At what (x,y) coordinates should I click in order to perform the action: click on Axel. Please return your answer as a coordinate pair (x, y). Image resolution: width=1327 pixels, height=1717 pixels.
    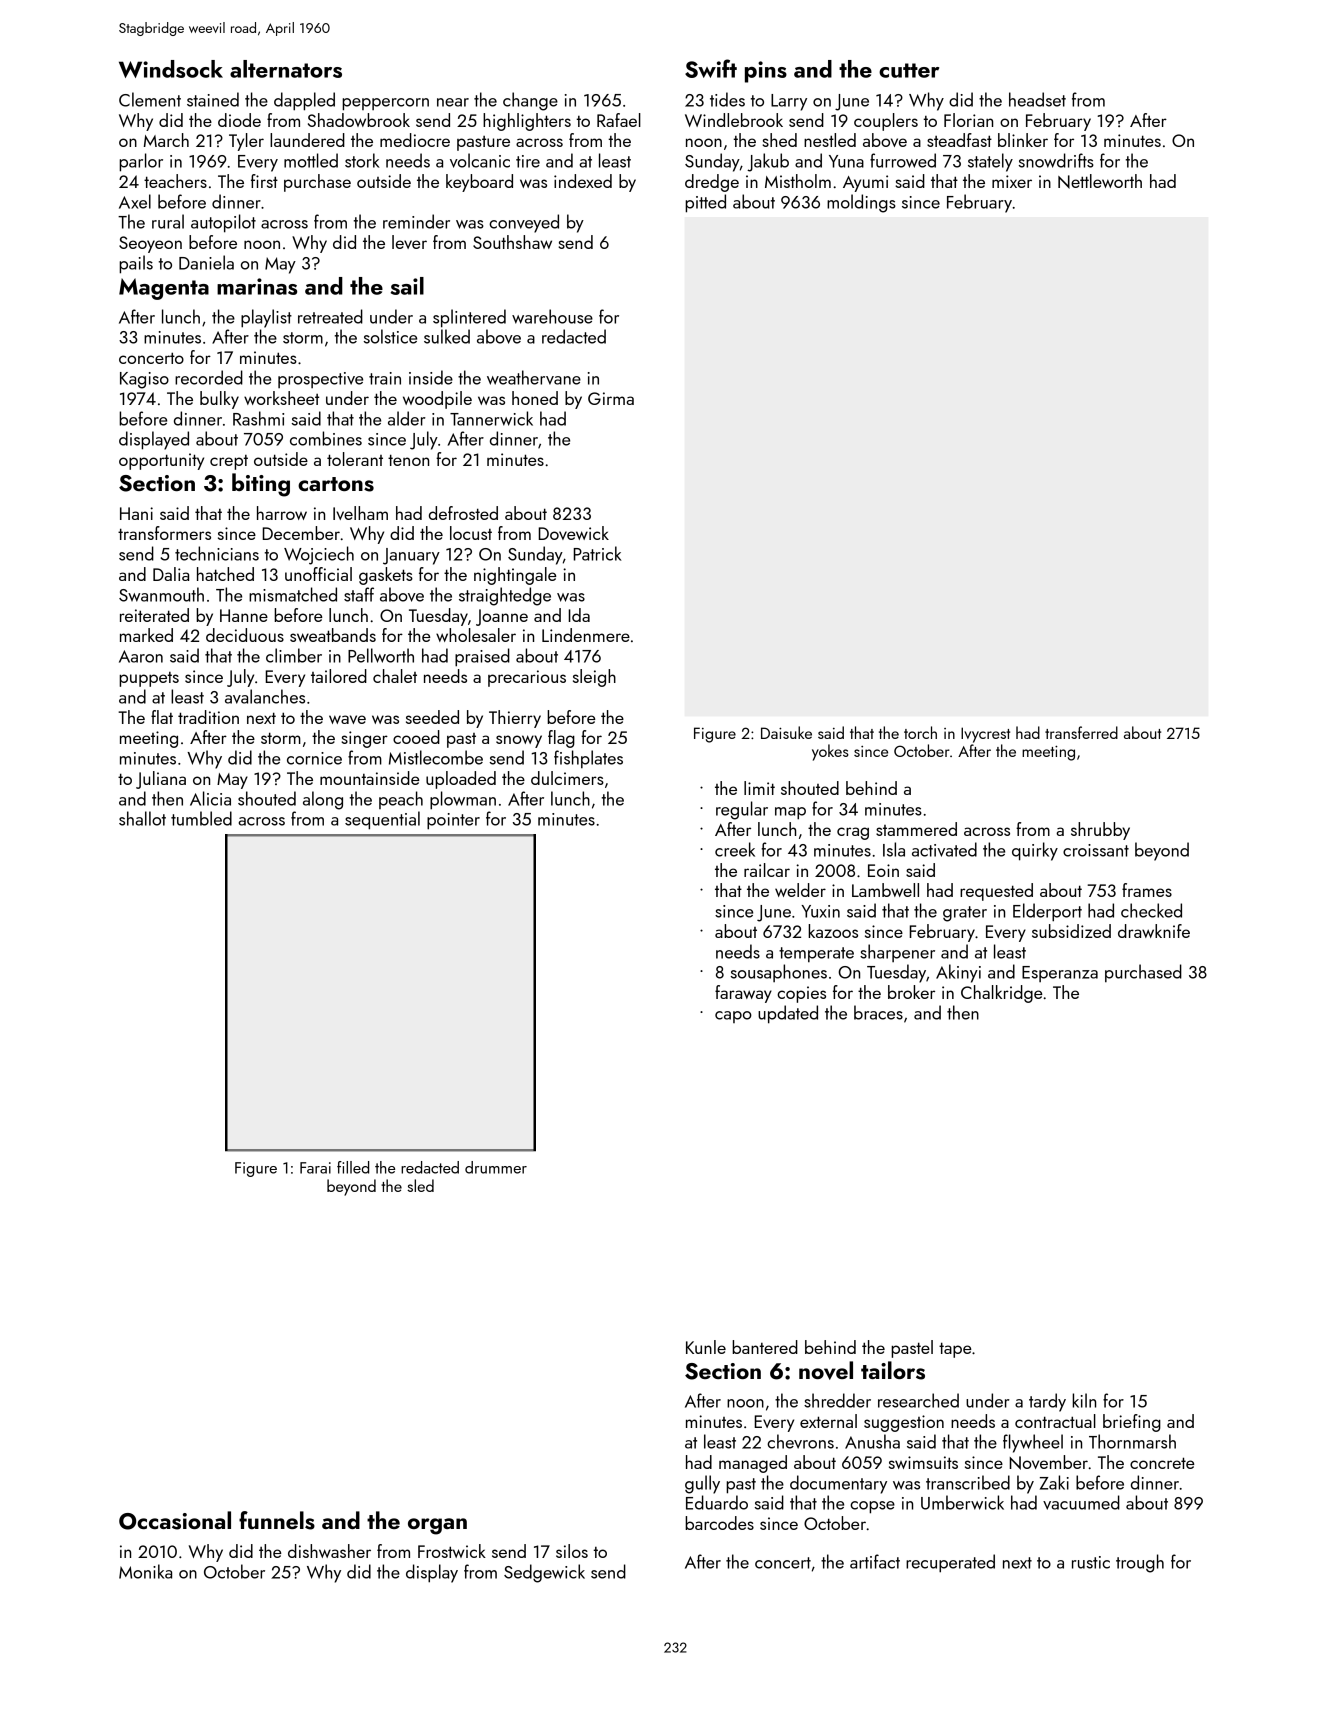
    Looking at the image, I should click on (135, 201).
